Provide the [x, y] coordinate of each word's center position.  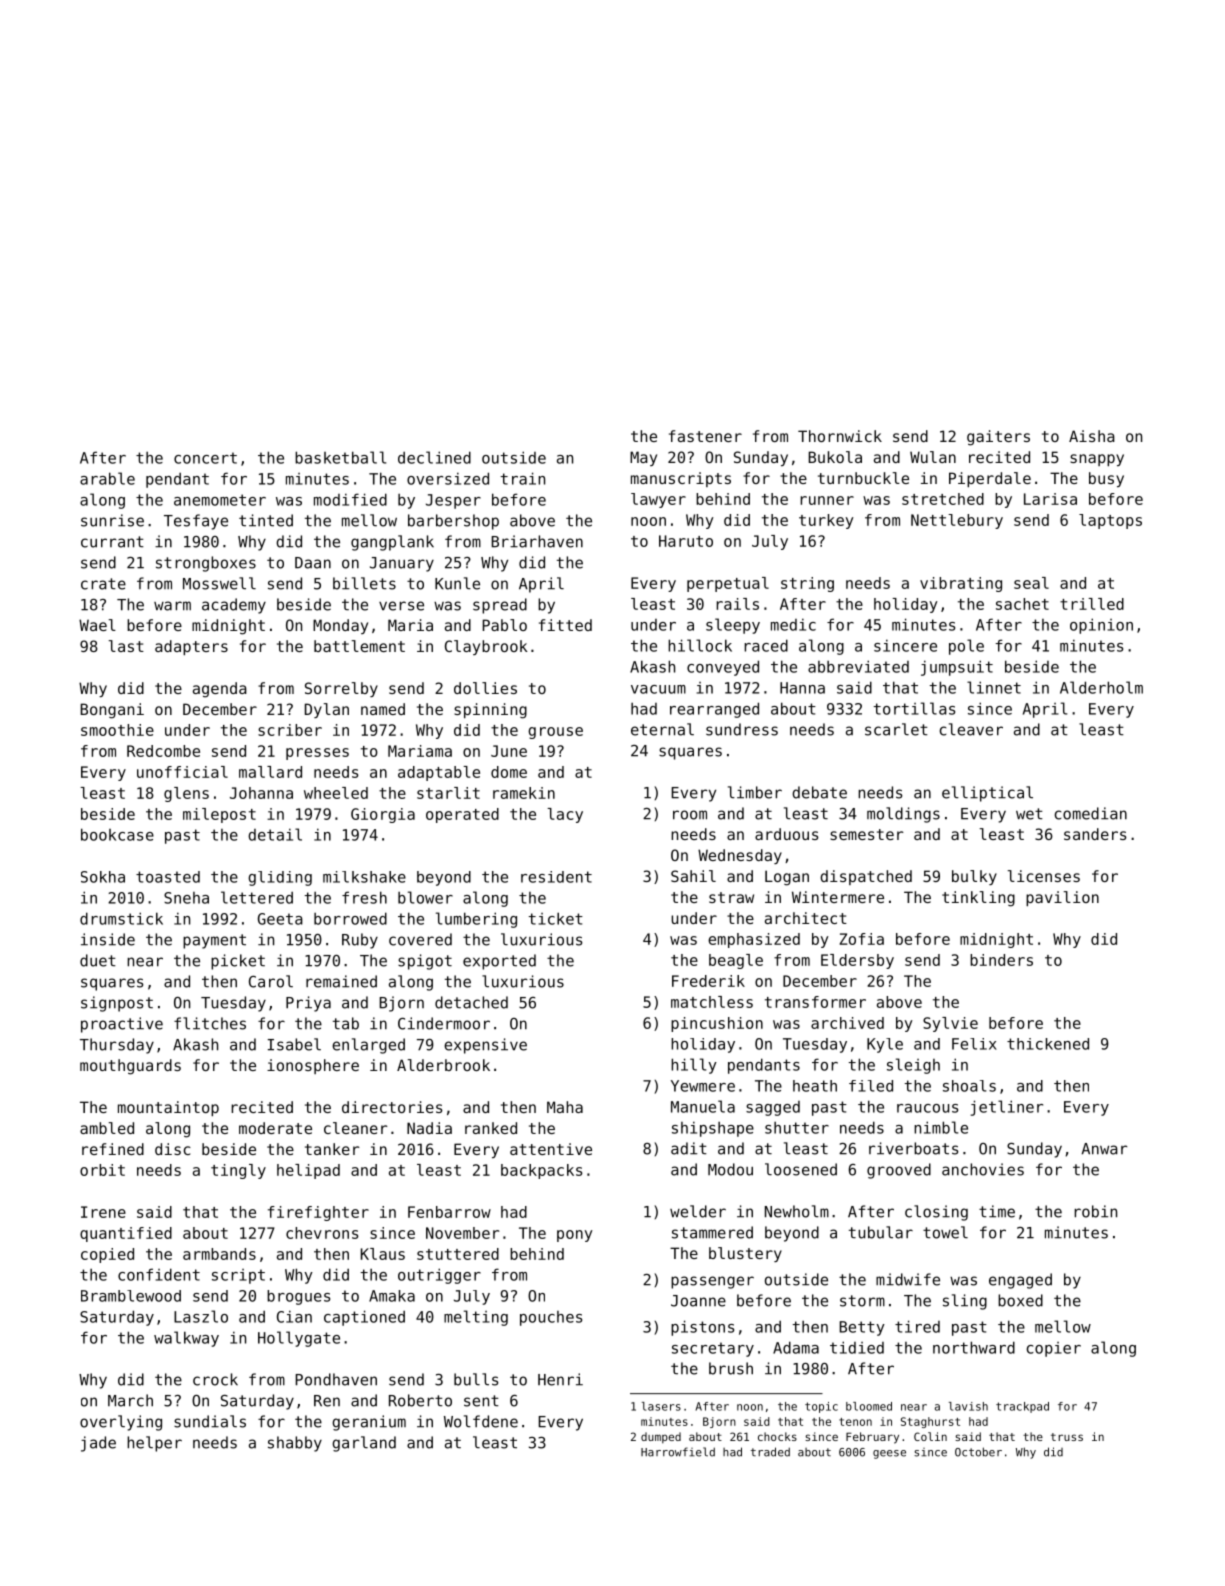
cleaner [356, 1128]
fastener [705, 436]
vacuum [658, 689]
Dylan [327, 710]
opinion [1101, 626]
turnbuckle [863, 478]
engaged [1020, 1281]
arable [107, 478]
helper [154, 1444]
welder [698, 1211]
